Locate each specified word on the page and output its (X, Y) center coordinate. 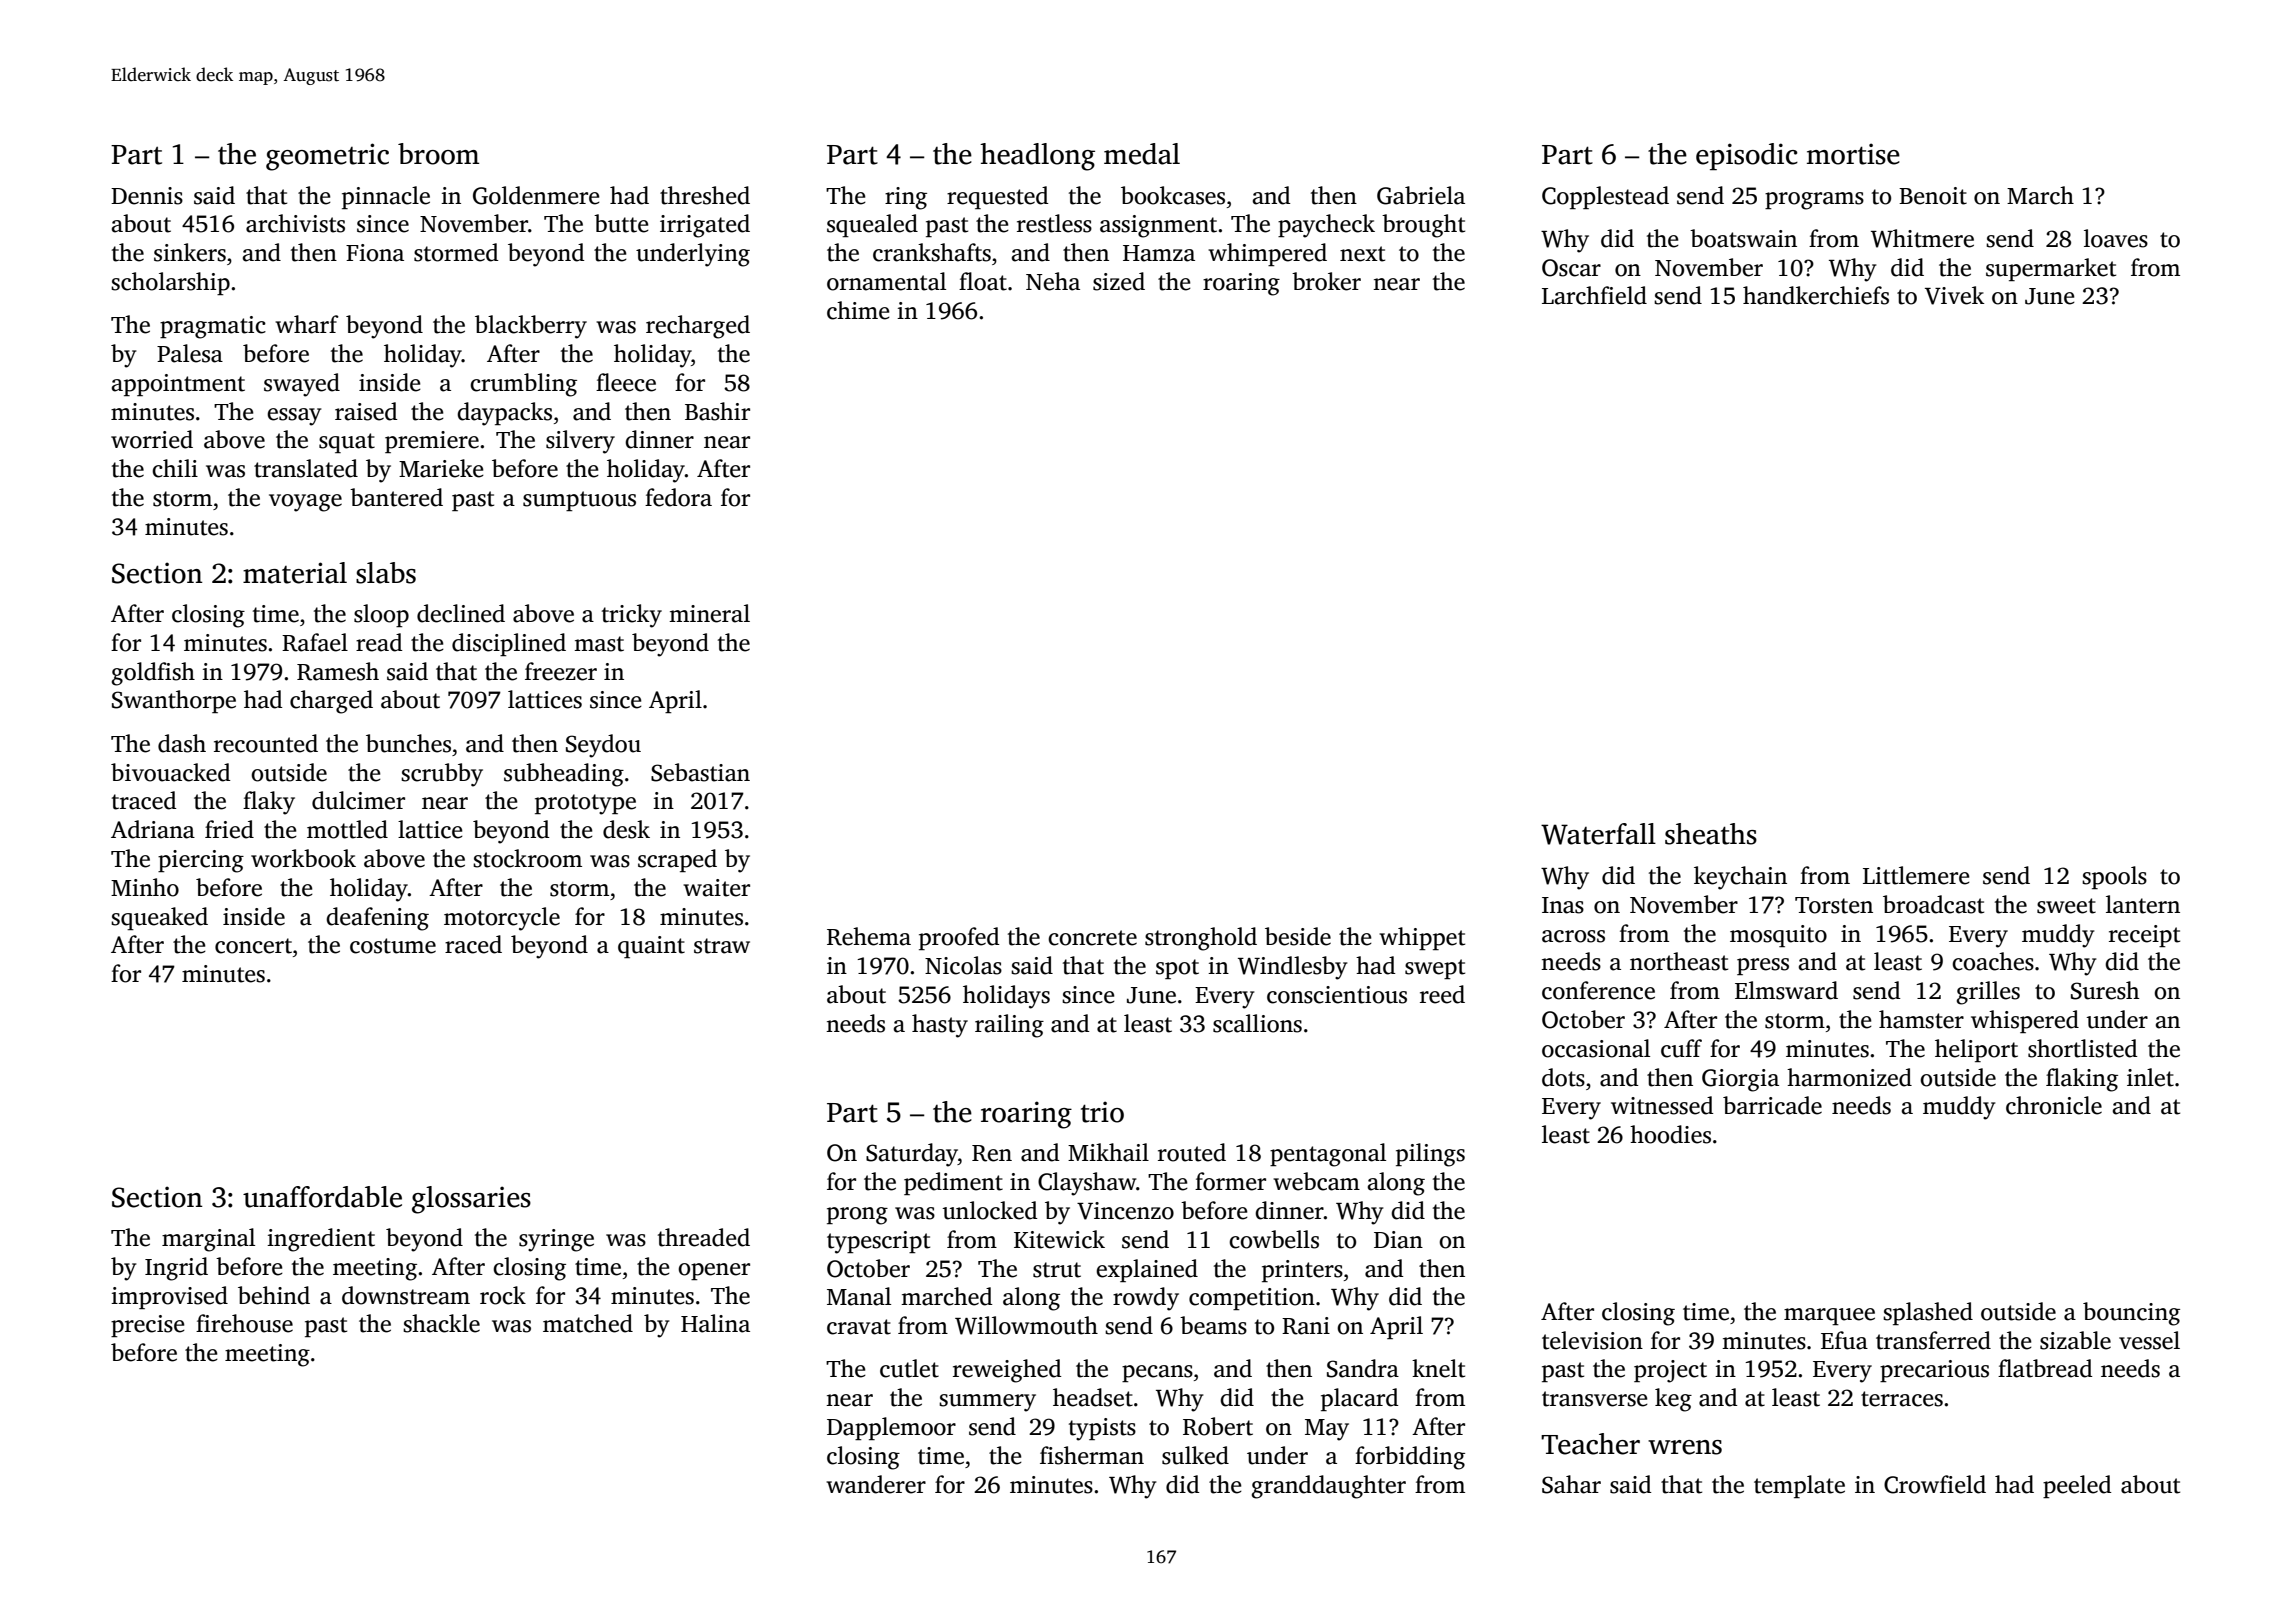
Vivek (1955, 295)
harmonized (1849, 1077)
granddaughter (1329, 1487)
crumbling (523, 385)
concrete (1092, 938)
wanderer (876, 1484)
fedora (678, 497)
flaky (269, 803)
